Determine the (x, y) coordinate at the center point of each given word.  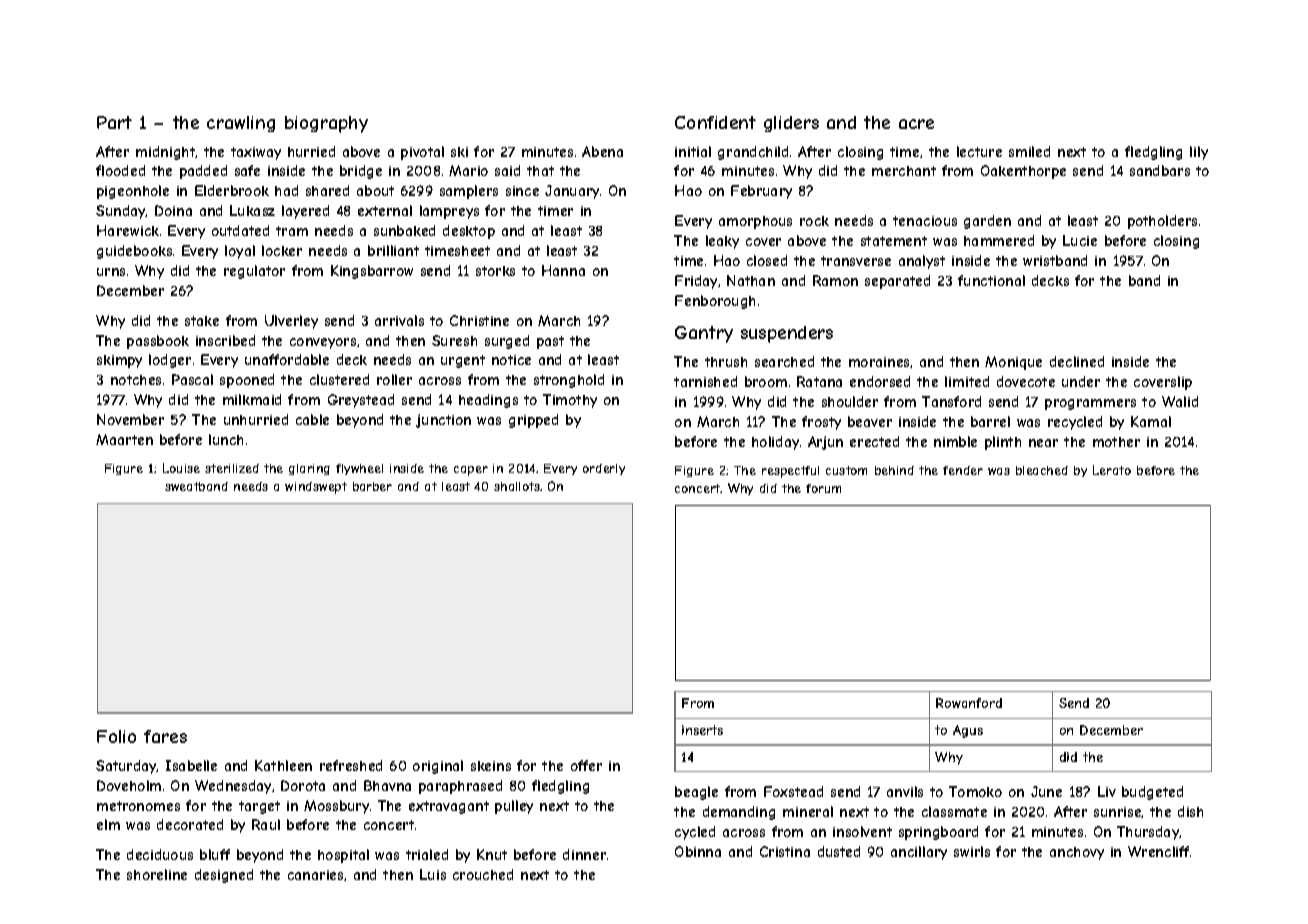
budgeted (1152, 793)
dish (1190, 811)
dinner (584, 854)
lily (1199, 153)
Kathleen (283, 765)
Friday (696, 282)
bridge (361, 172)
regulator (254, 272)
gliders (791, 124)
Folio (116, 736)
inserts (702, 730)
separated (897, 282)
